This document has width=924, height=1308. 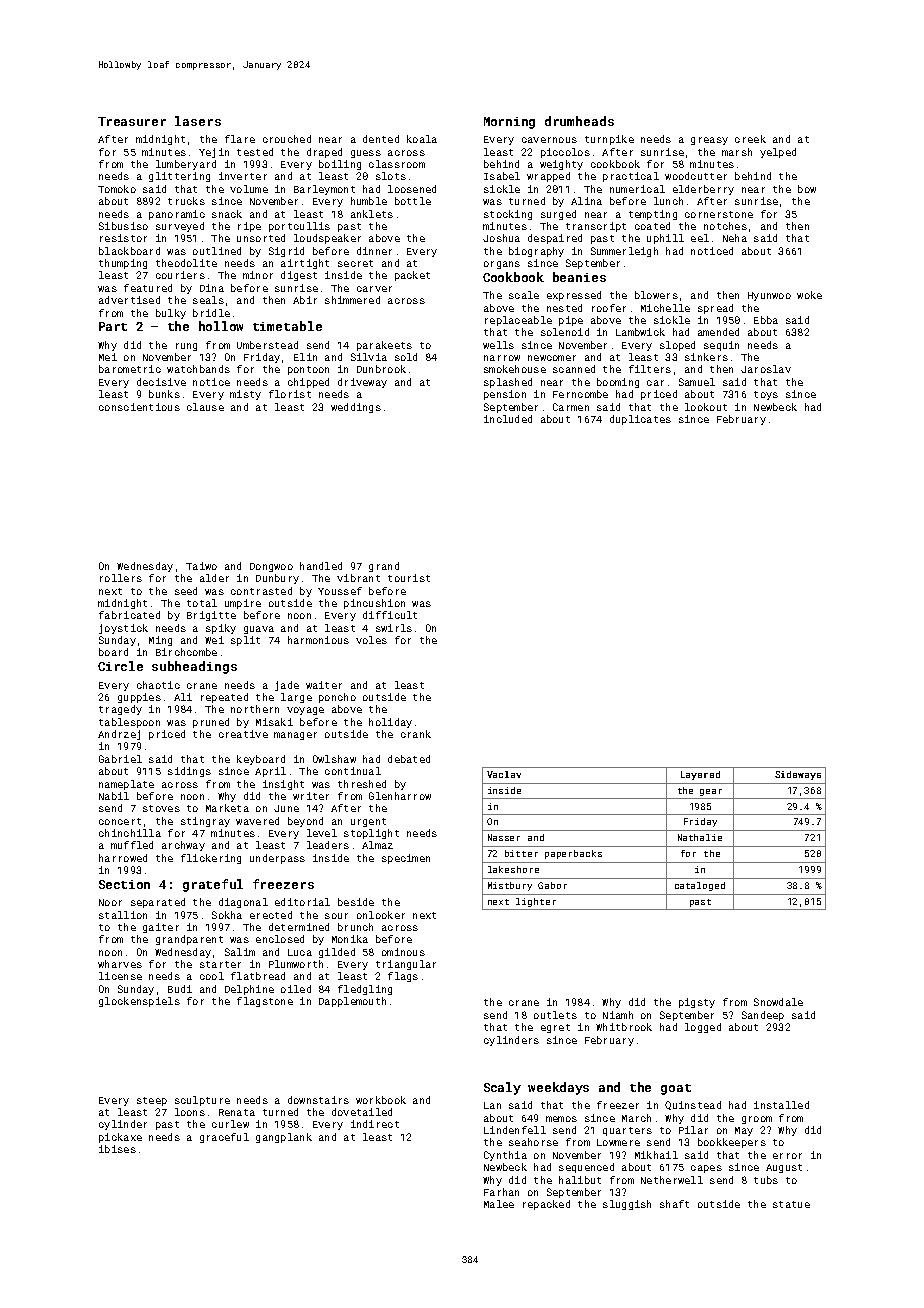 What do you see at coordinates (120, 1138) in the document?
I see `pickaxe` at bounding box center [120, 1138].
